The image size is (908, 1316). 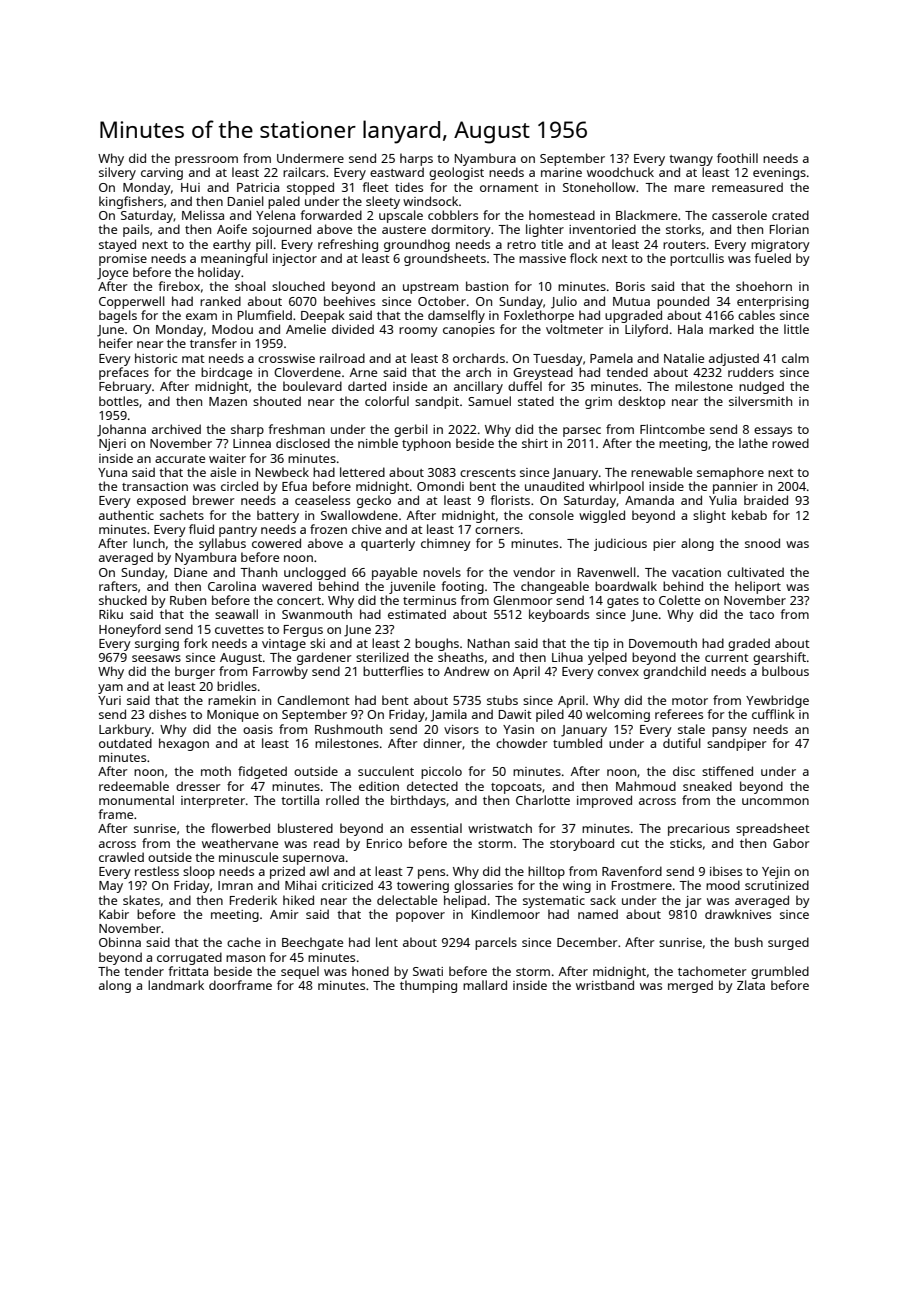 What do you see at coordinates (737, 744) in the document?
I see `sandpiper` at bounding box center [737, 744].
